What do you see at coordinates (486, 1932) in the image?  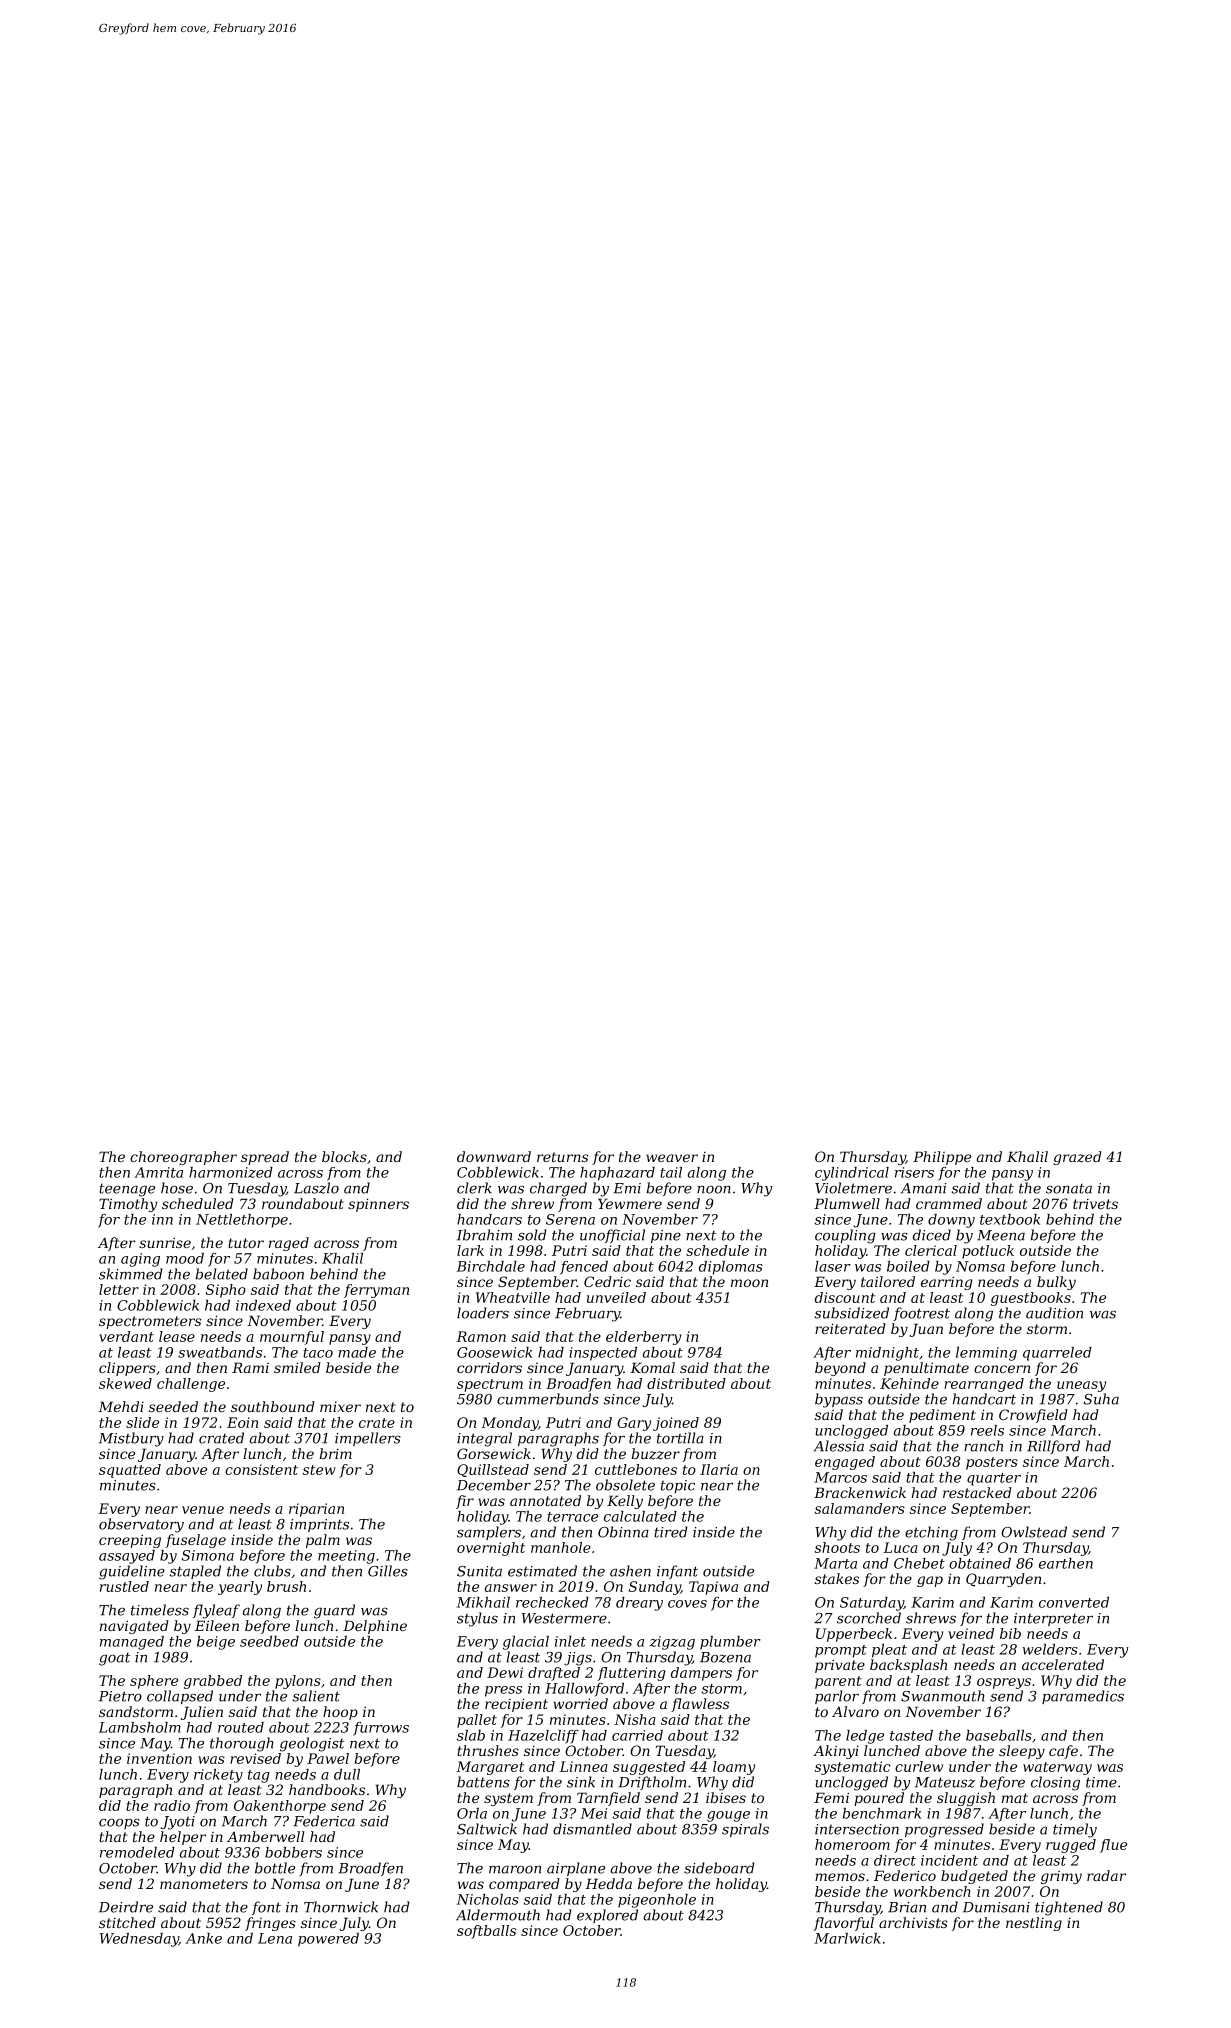 I see `softballs` at bounding box center [486, 1932].
